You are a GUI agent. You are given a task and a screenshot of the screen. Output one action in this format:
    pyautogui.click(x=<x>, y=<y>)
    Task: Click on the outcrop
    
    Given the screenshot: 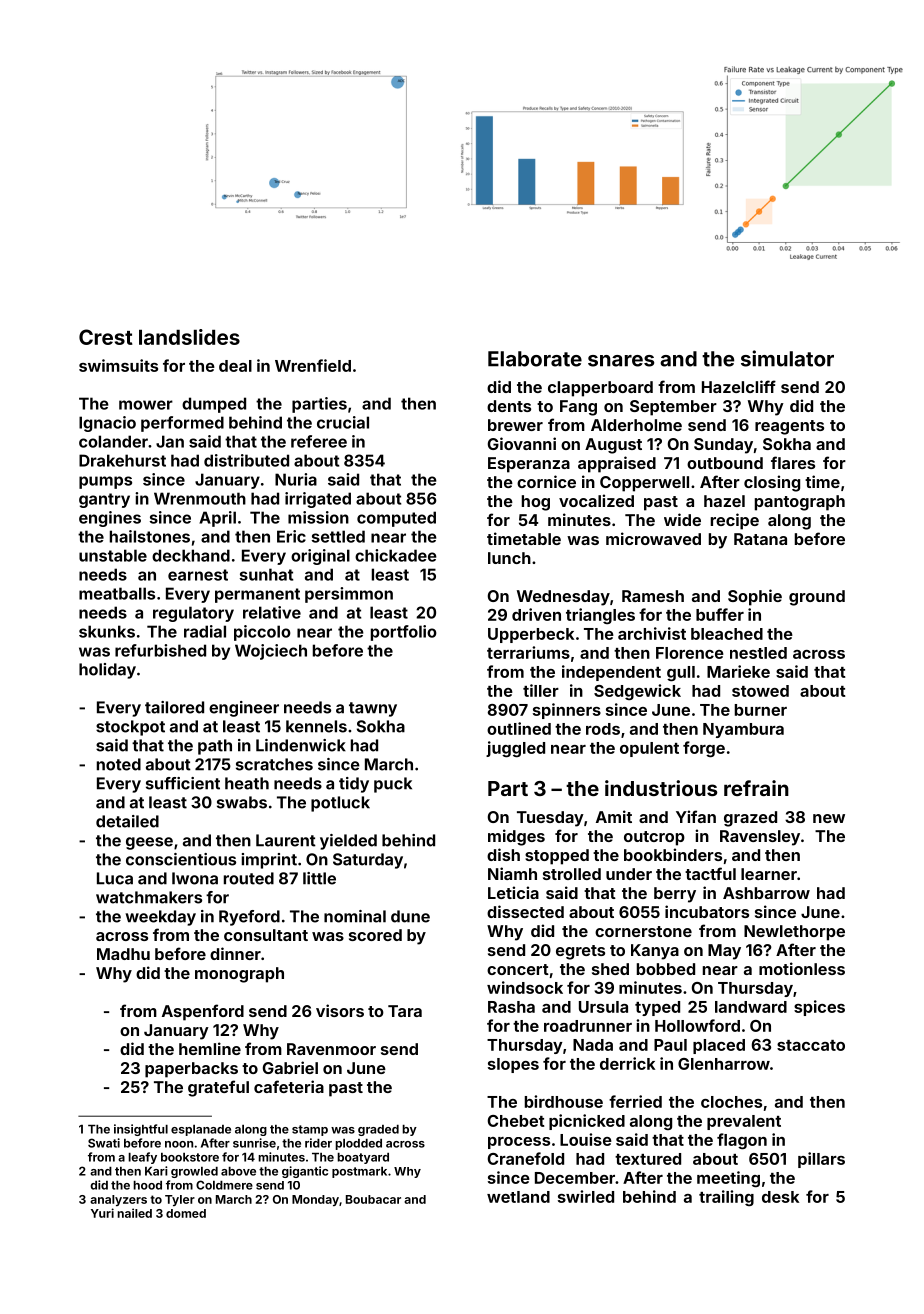 What is the action you would take?
    pyautogui.click(x=654, y=838)
